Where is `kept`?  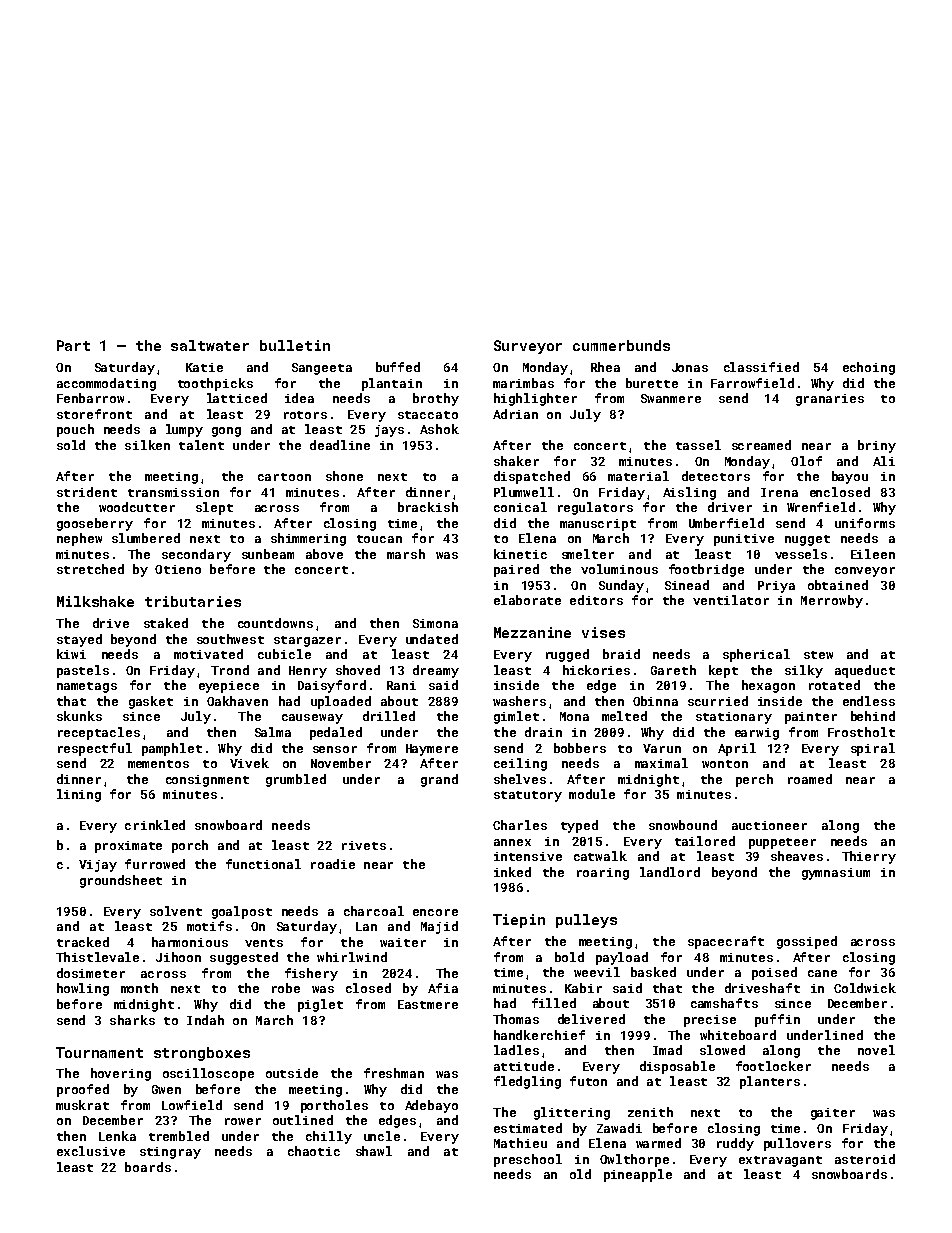
kept is located at coordinates (723, 671).
